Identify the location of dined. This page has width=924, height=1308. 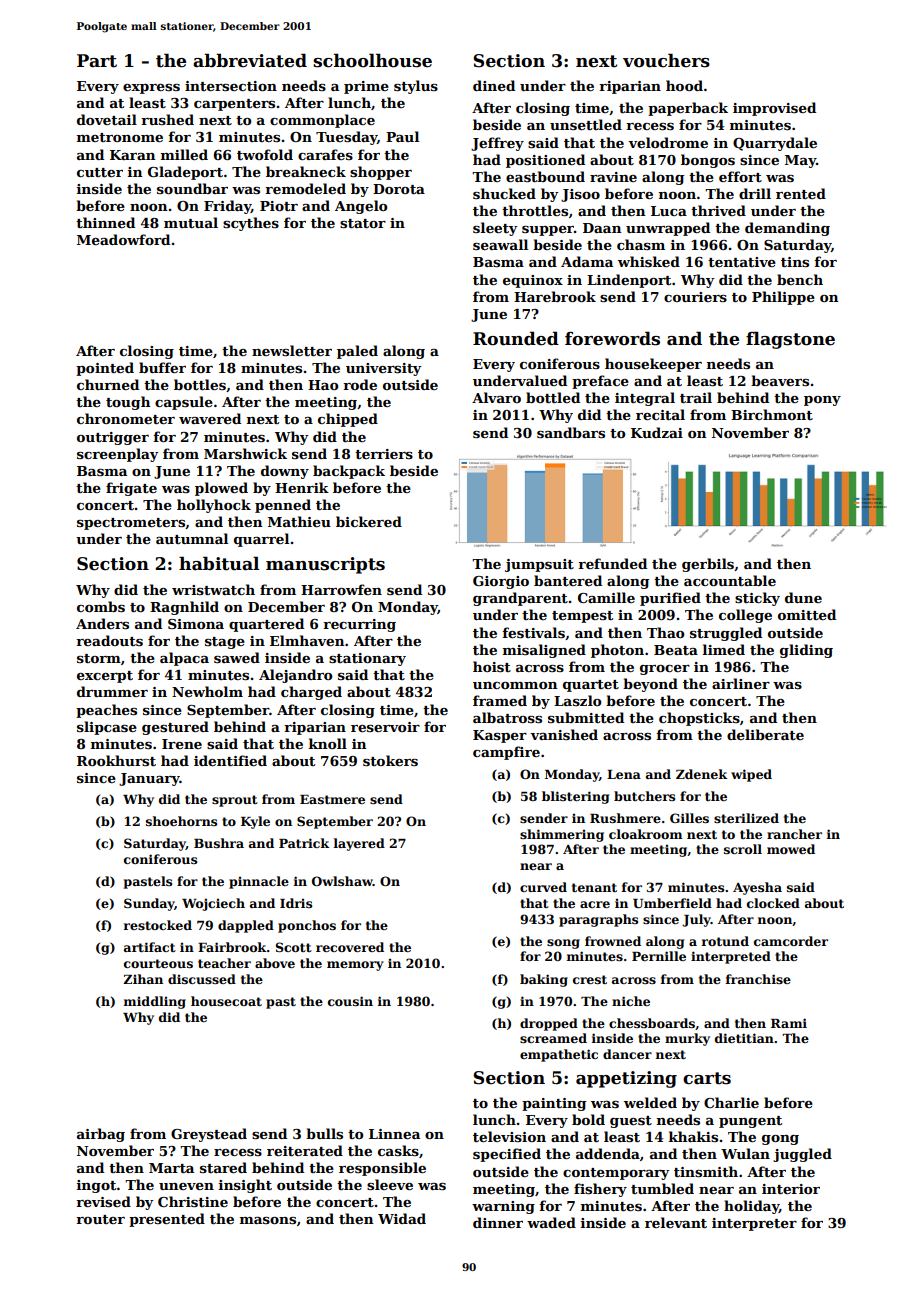
(494, 85).
